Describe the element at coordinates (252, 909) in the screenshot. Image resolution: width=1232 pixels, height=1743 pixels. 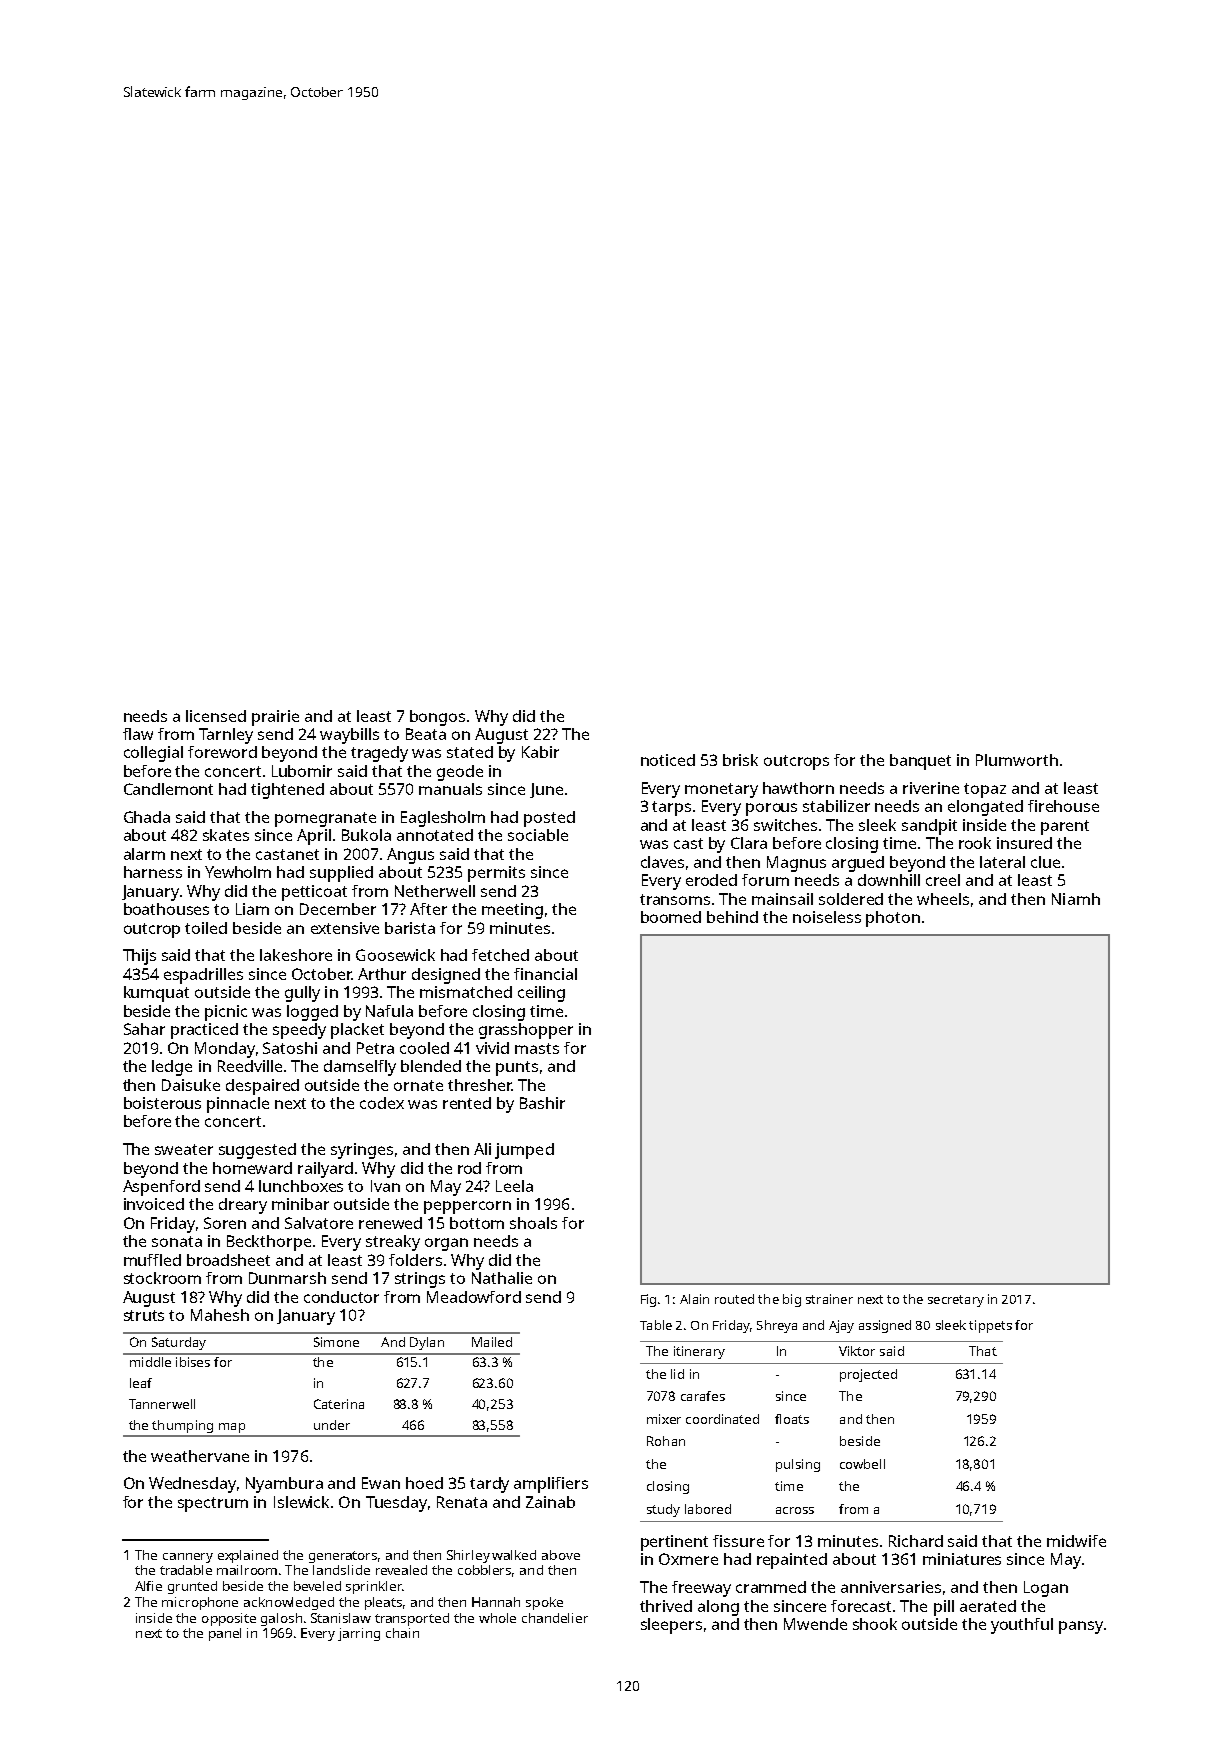
I see `Liam` at that location.
